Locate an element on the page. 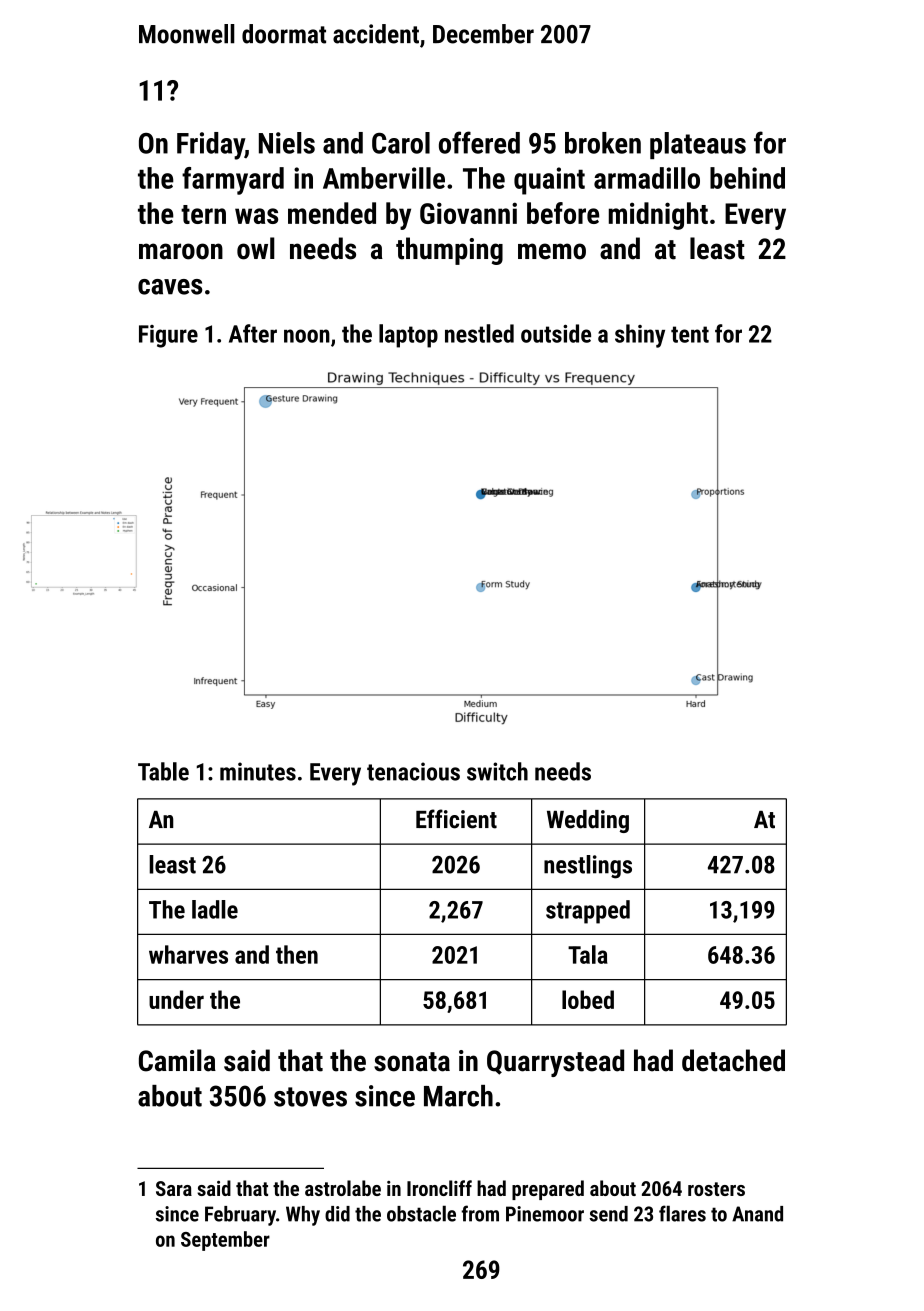 Image resolution: width=924 pixels, height=1311 pixels. minutes is located at coordinates (258, 771).
